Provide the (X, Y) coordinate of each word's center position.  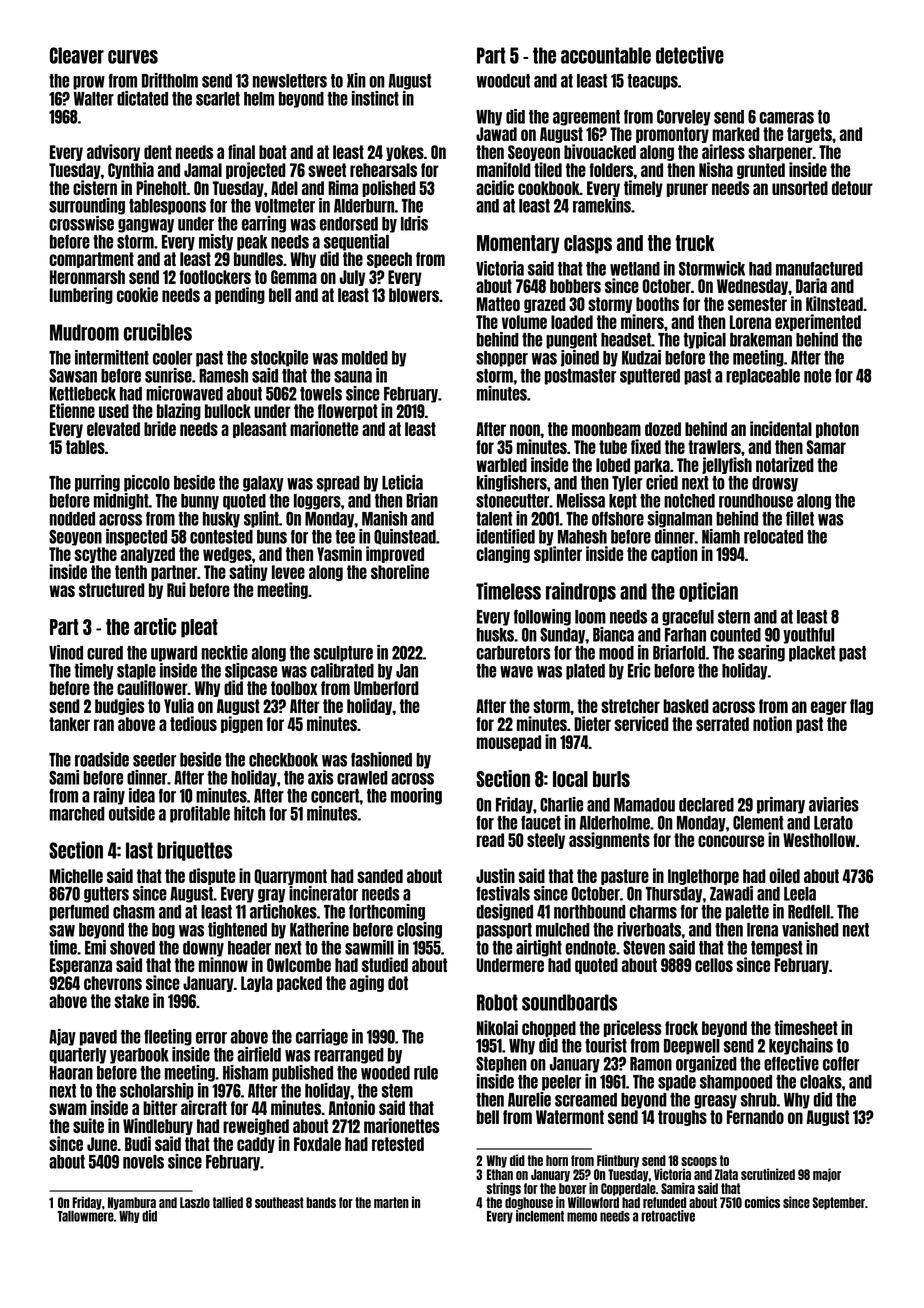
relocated (773, 537)
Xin (356, 80)
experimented (818, 322)
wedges (227, 555)
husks (495, 635)
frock (681, 1028)
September (838, 1203)
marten (391, 1202)
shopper (502, 359)
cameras (786, 118)
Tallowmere (85, 1216)
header (249, 948)
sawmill (369, 947)
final (241, 151)
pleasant (260, 430)
